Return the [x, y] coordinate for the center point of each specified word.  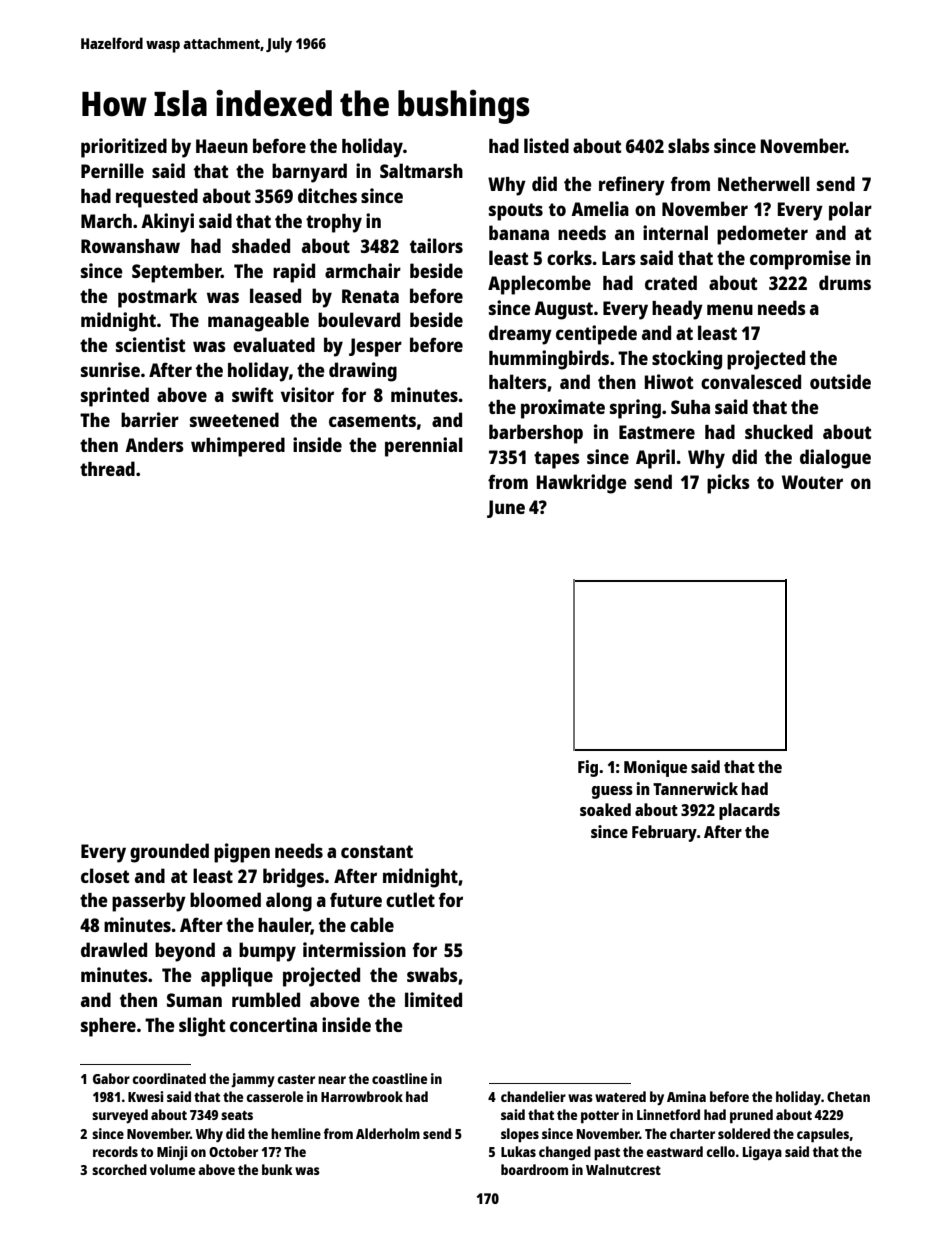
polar [850, 211]
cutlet [410, 899]
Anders [154, 444]
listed [546, 145]
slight [202, 1027]
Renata [370, 296]
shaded [261, 245]
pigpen [242, 853]
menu [730, 309]
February [664, 833]
